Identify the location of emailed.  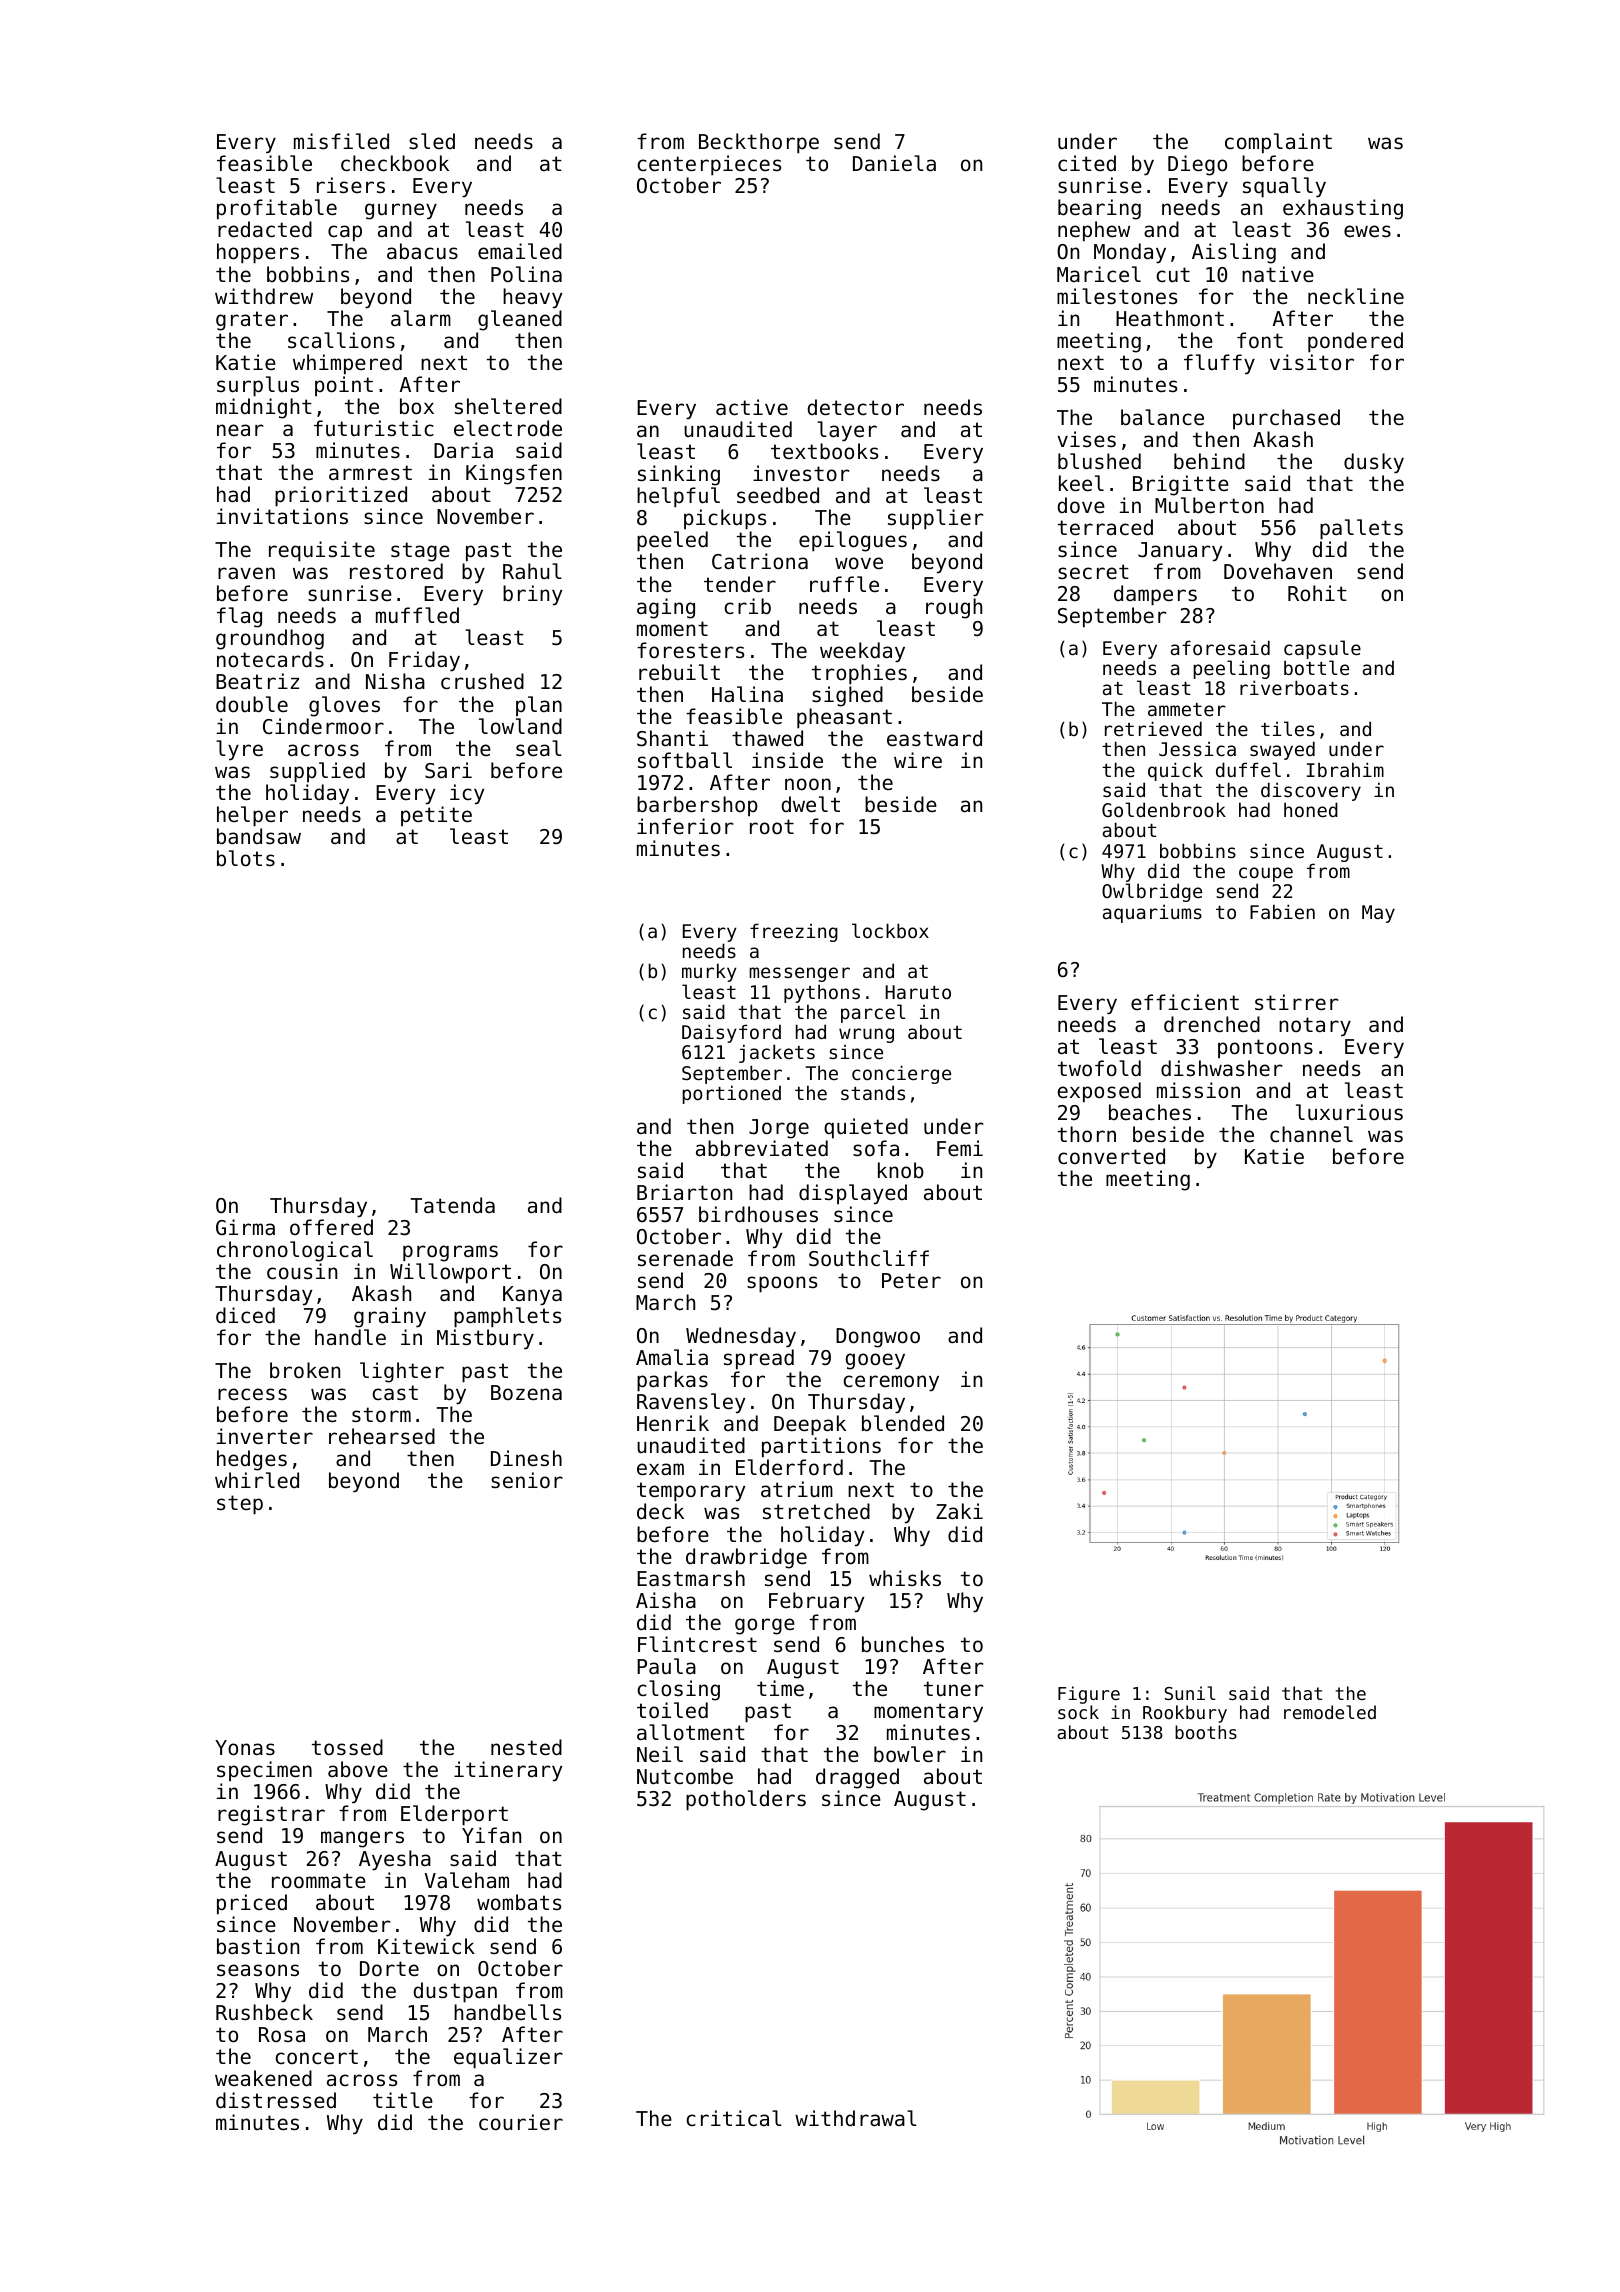
(520, 251).
